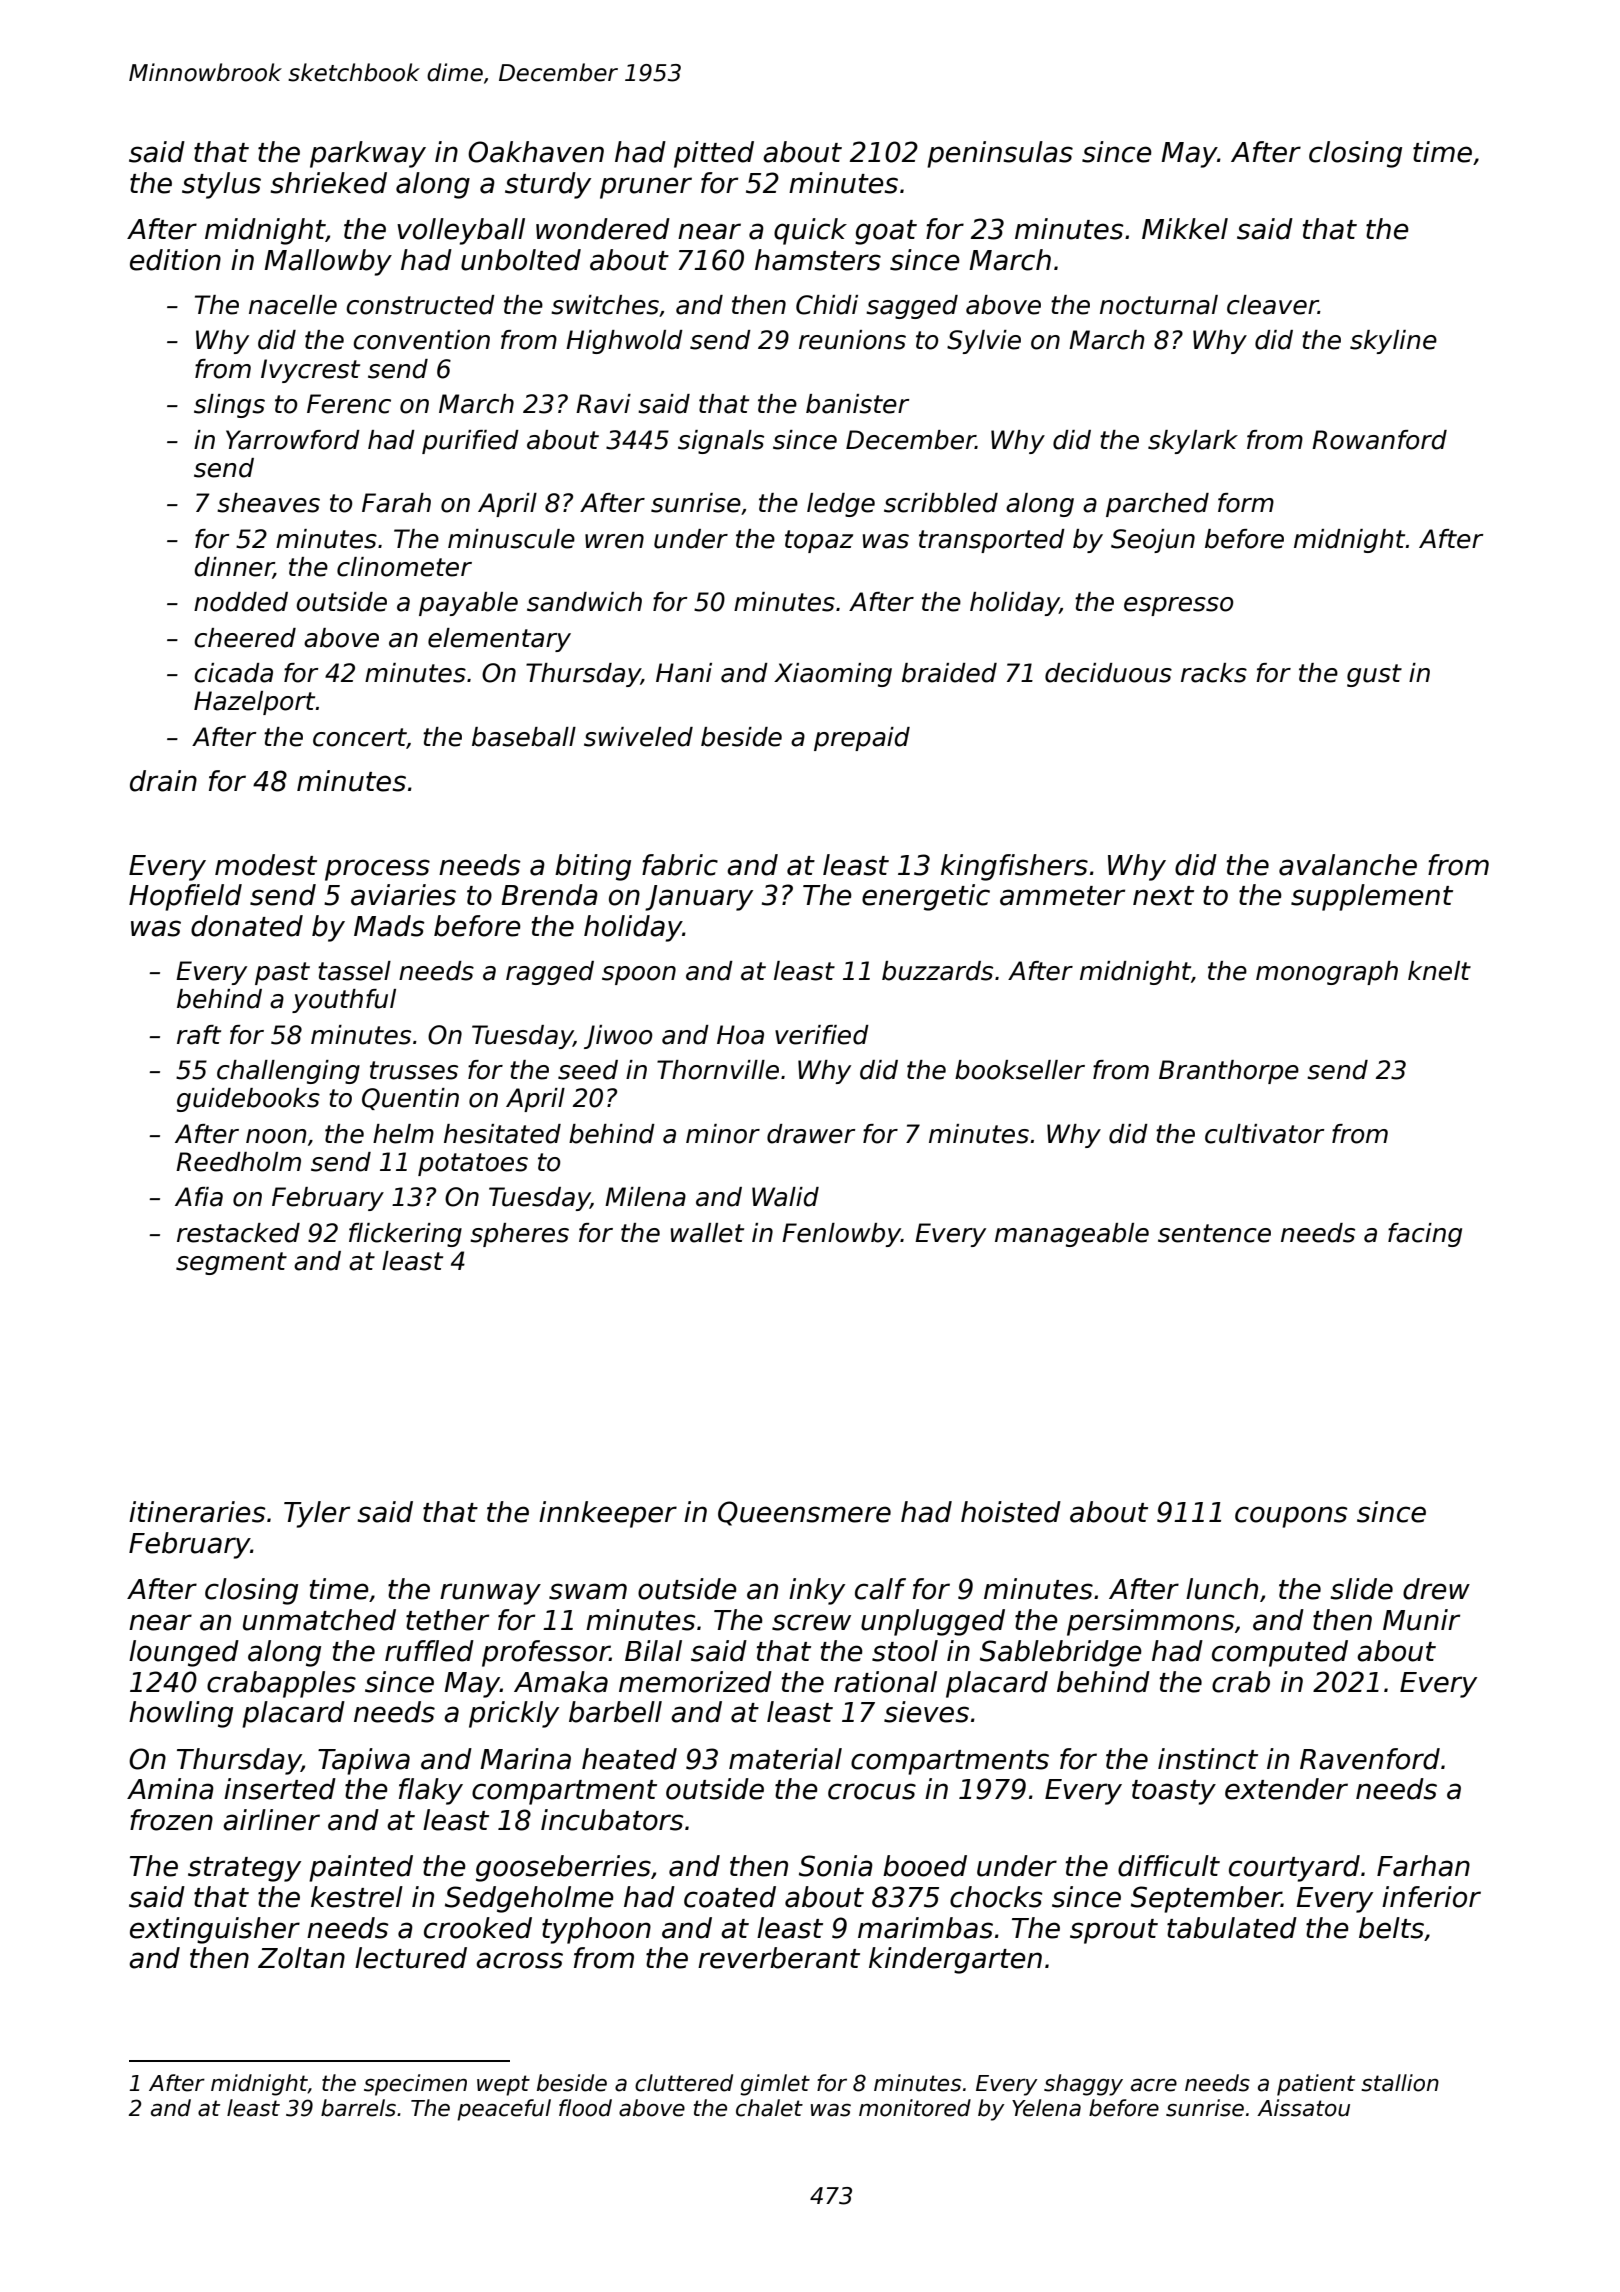 The height and width of the document is (2292, 1620). I want to click on facing, so click(1425, 1235).
